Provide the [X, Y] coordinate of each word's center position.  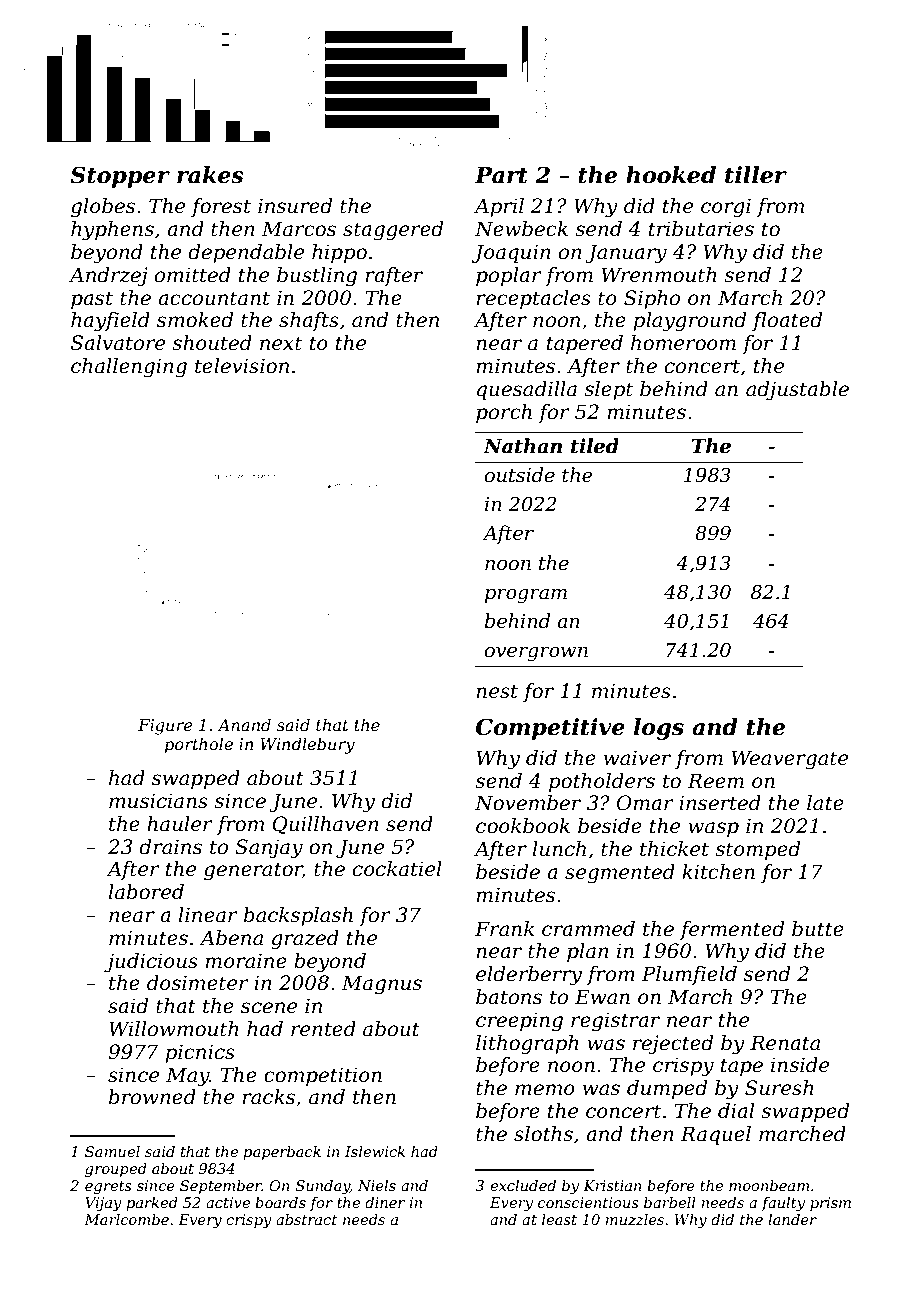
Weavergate [790, 760]
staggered [393, 231]
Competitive [550, 729]
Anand [244, 724]
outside [519, 475]
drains [170, 847]
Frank [504, 929]
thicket [674, 849]
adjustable [797, 391]
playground [689, 322]
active [228, 1202]
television [242, 366]
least [559, 1219]
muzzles [634, 1220]
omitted [193, 275]
